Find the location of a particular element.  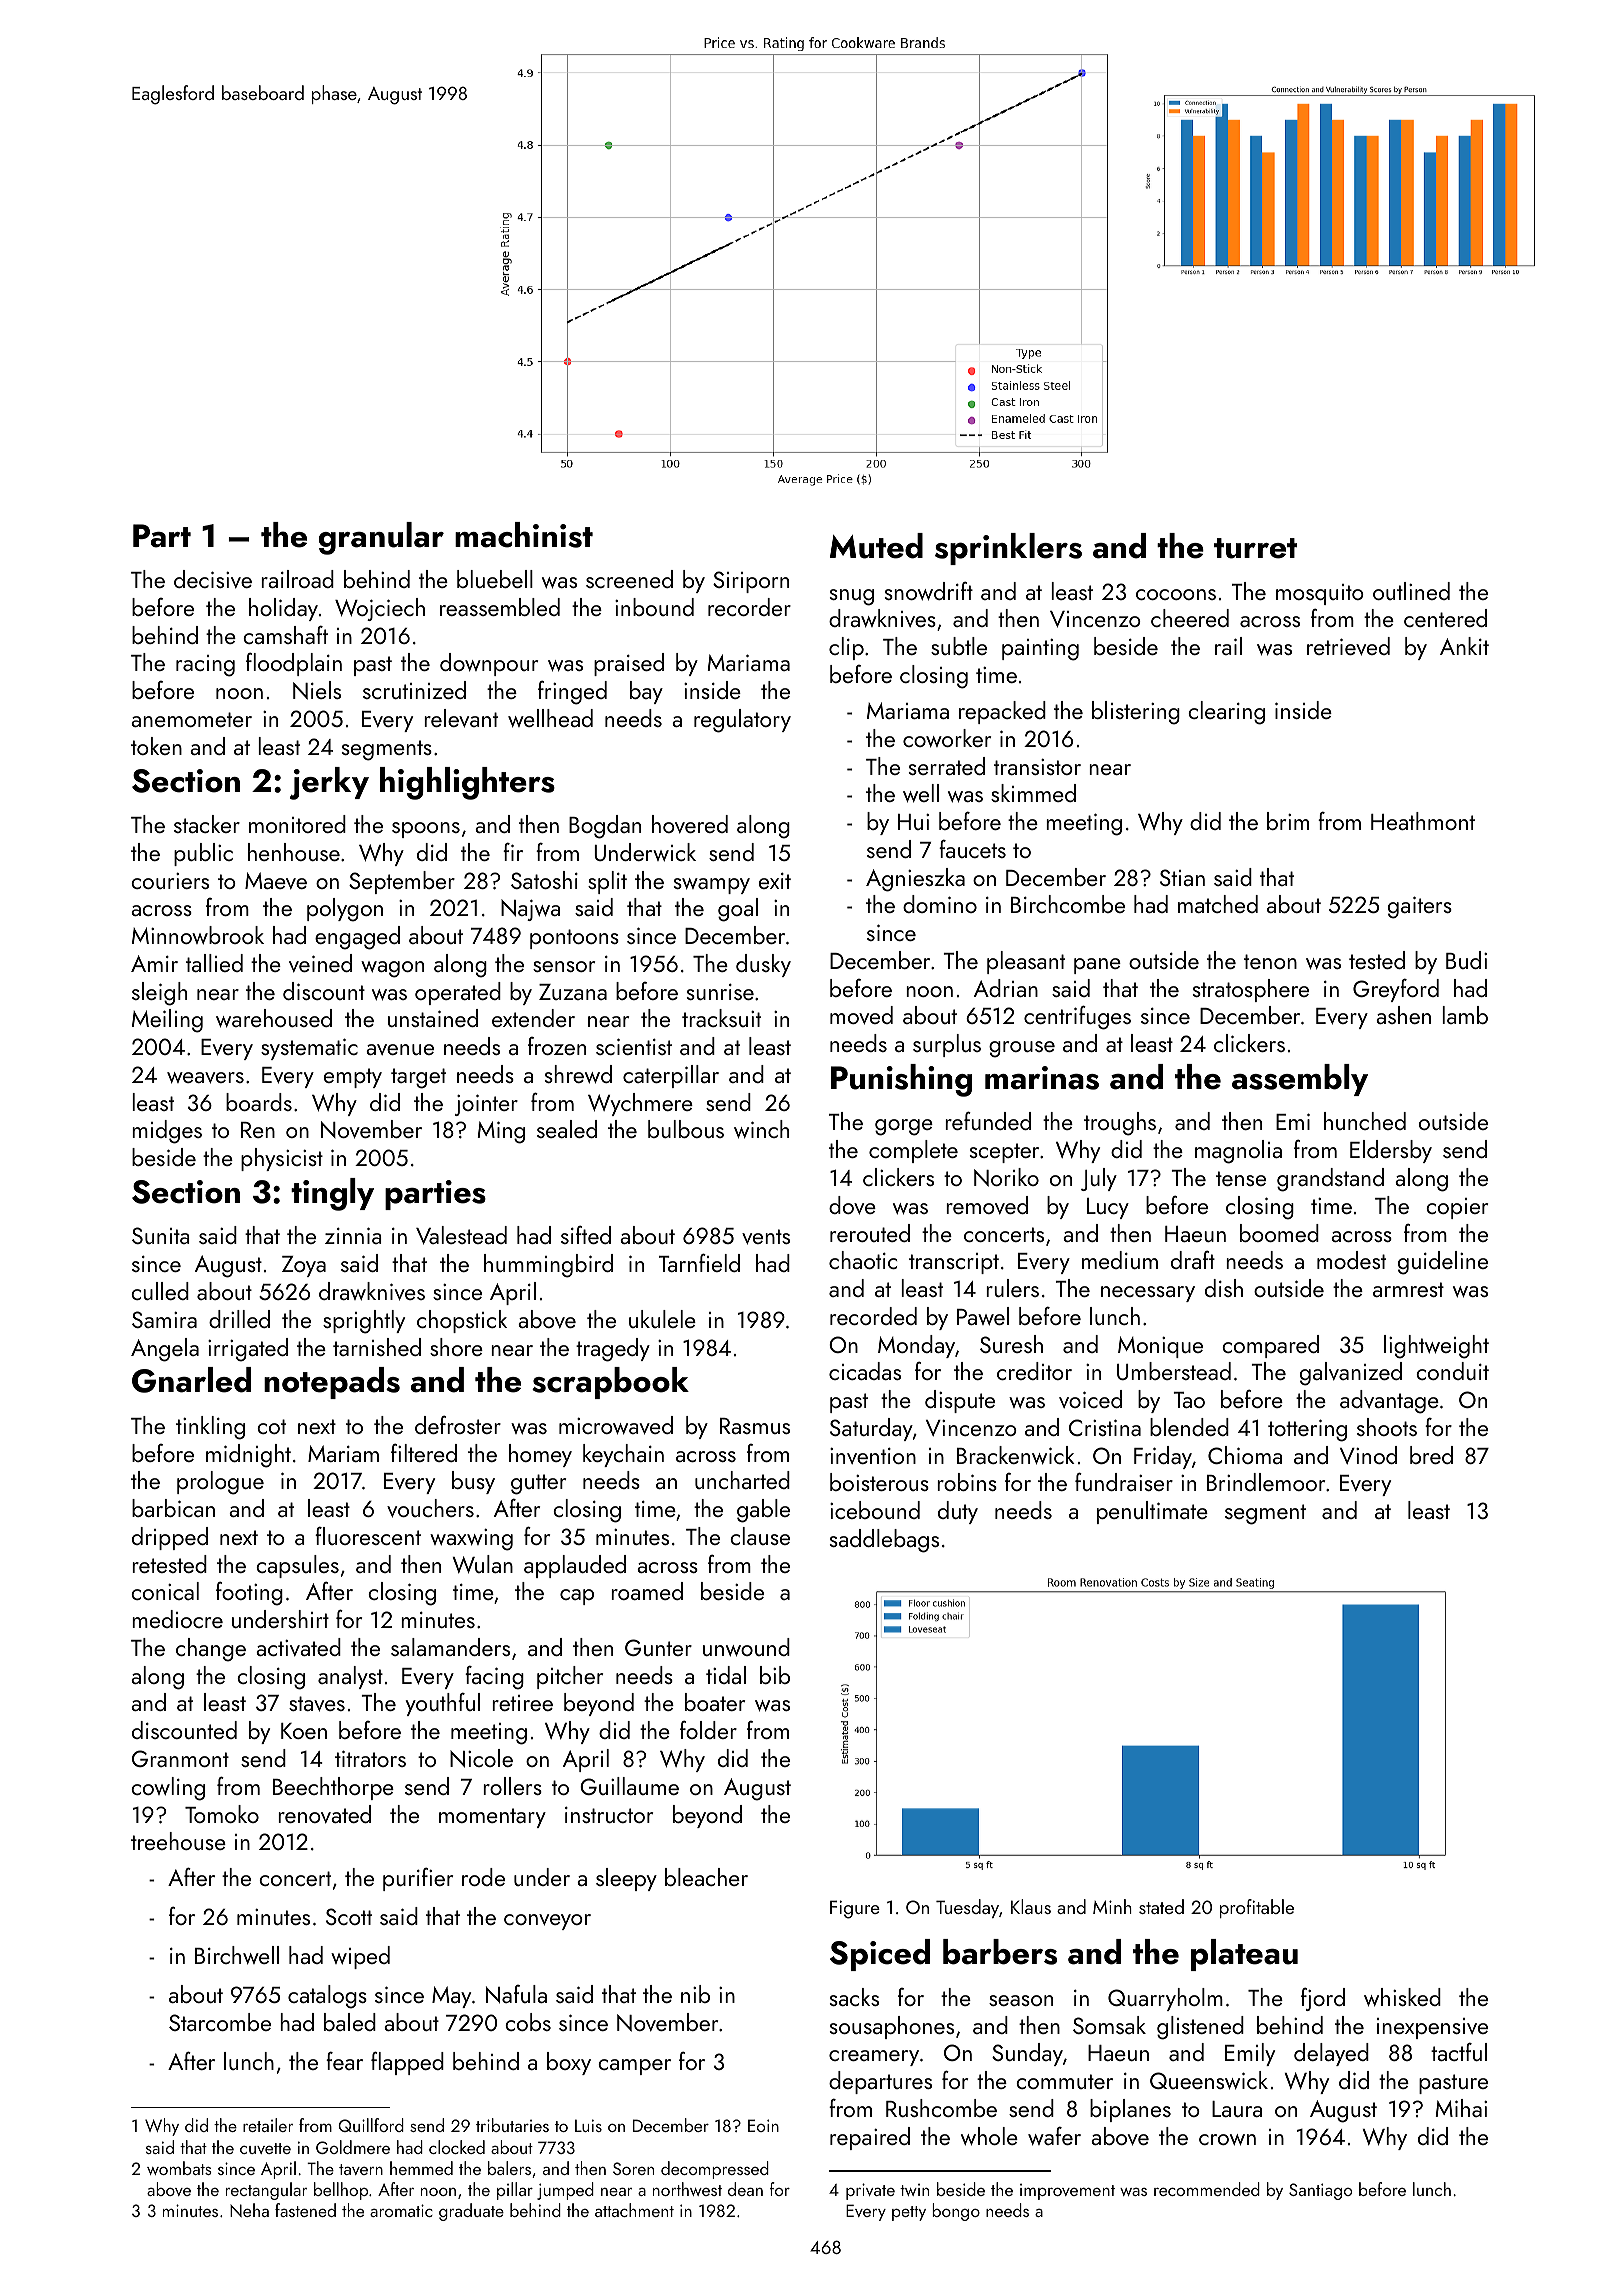

turret is located at coordinates (1255, 548).
